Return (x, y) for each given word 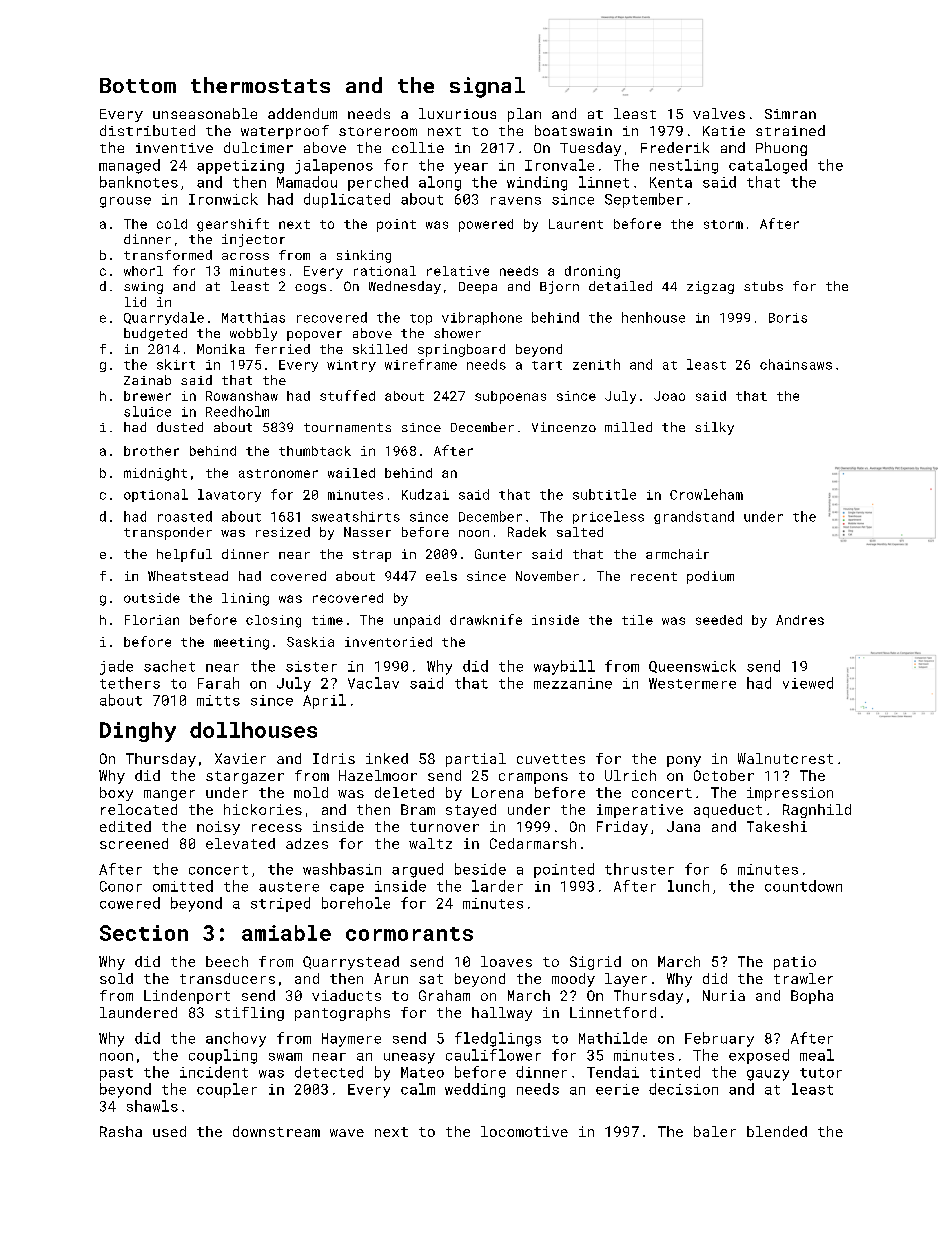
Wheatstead (188, 576)
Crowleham (706, 494)
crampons (533, 778)
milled (628, 427)
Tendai (613, 1072)
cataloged (768, 166)
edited (125, 826)
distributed (147, 130)
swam (285, 1057)
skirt (176, 364)
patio (795, 963)
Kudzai (425, 494)
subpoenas (510, 397)
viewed (808, 683)
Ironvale (559, 165)
